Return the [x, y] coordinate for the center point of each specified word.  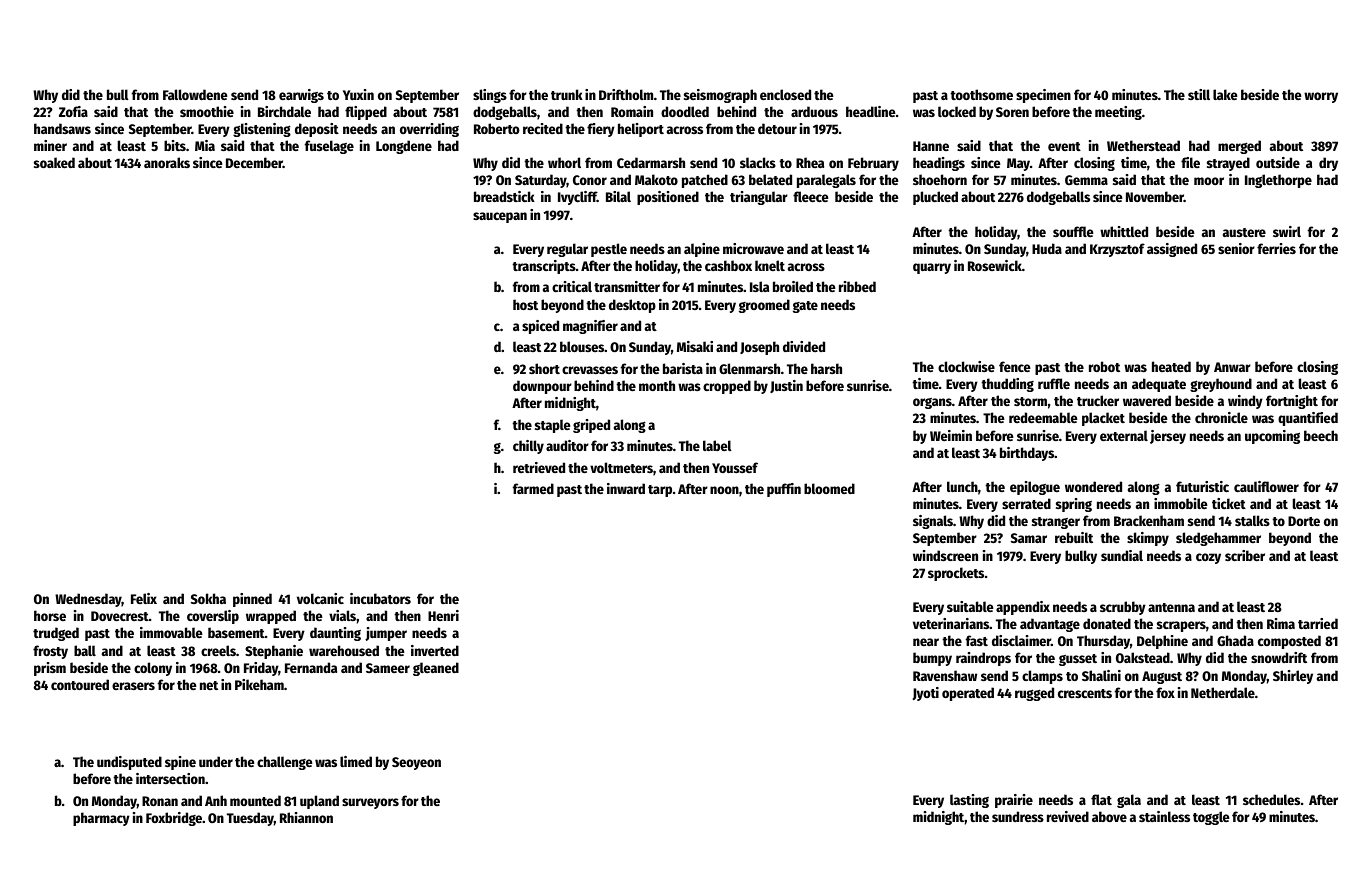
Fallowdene [195, 94]
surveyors [370, 803]
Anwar [1232, 367]
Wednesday [88, 600]
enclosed [785, 94]
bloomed [829, 488]
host [525, 304]
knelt [770, 265]
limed [356, 761]
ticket [1229, 503]
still [1199, 94]
